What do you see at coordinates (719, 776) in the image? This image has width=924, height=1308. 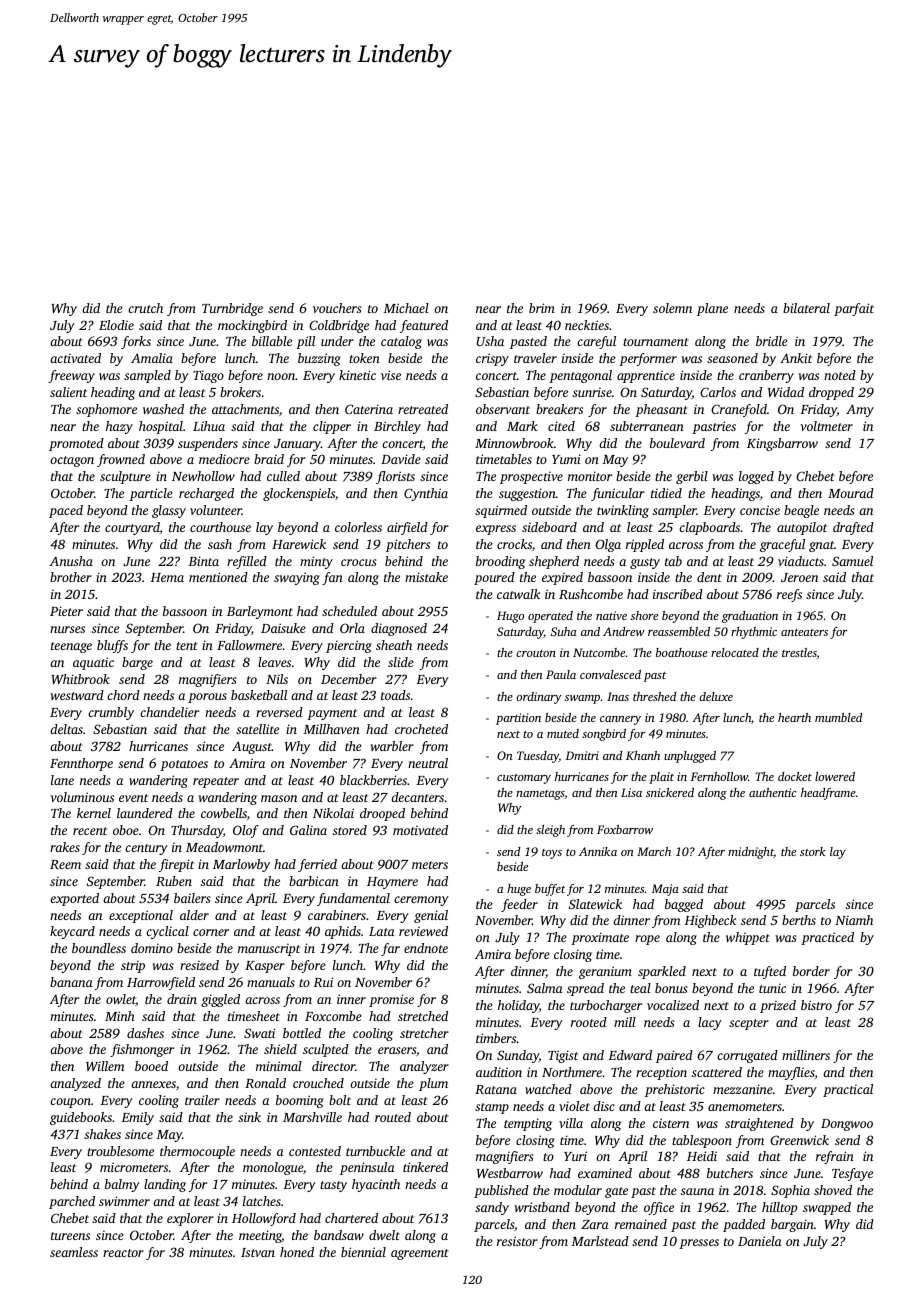 I see `Fernhollow` at bounding box center [719, 776].
